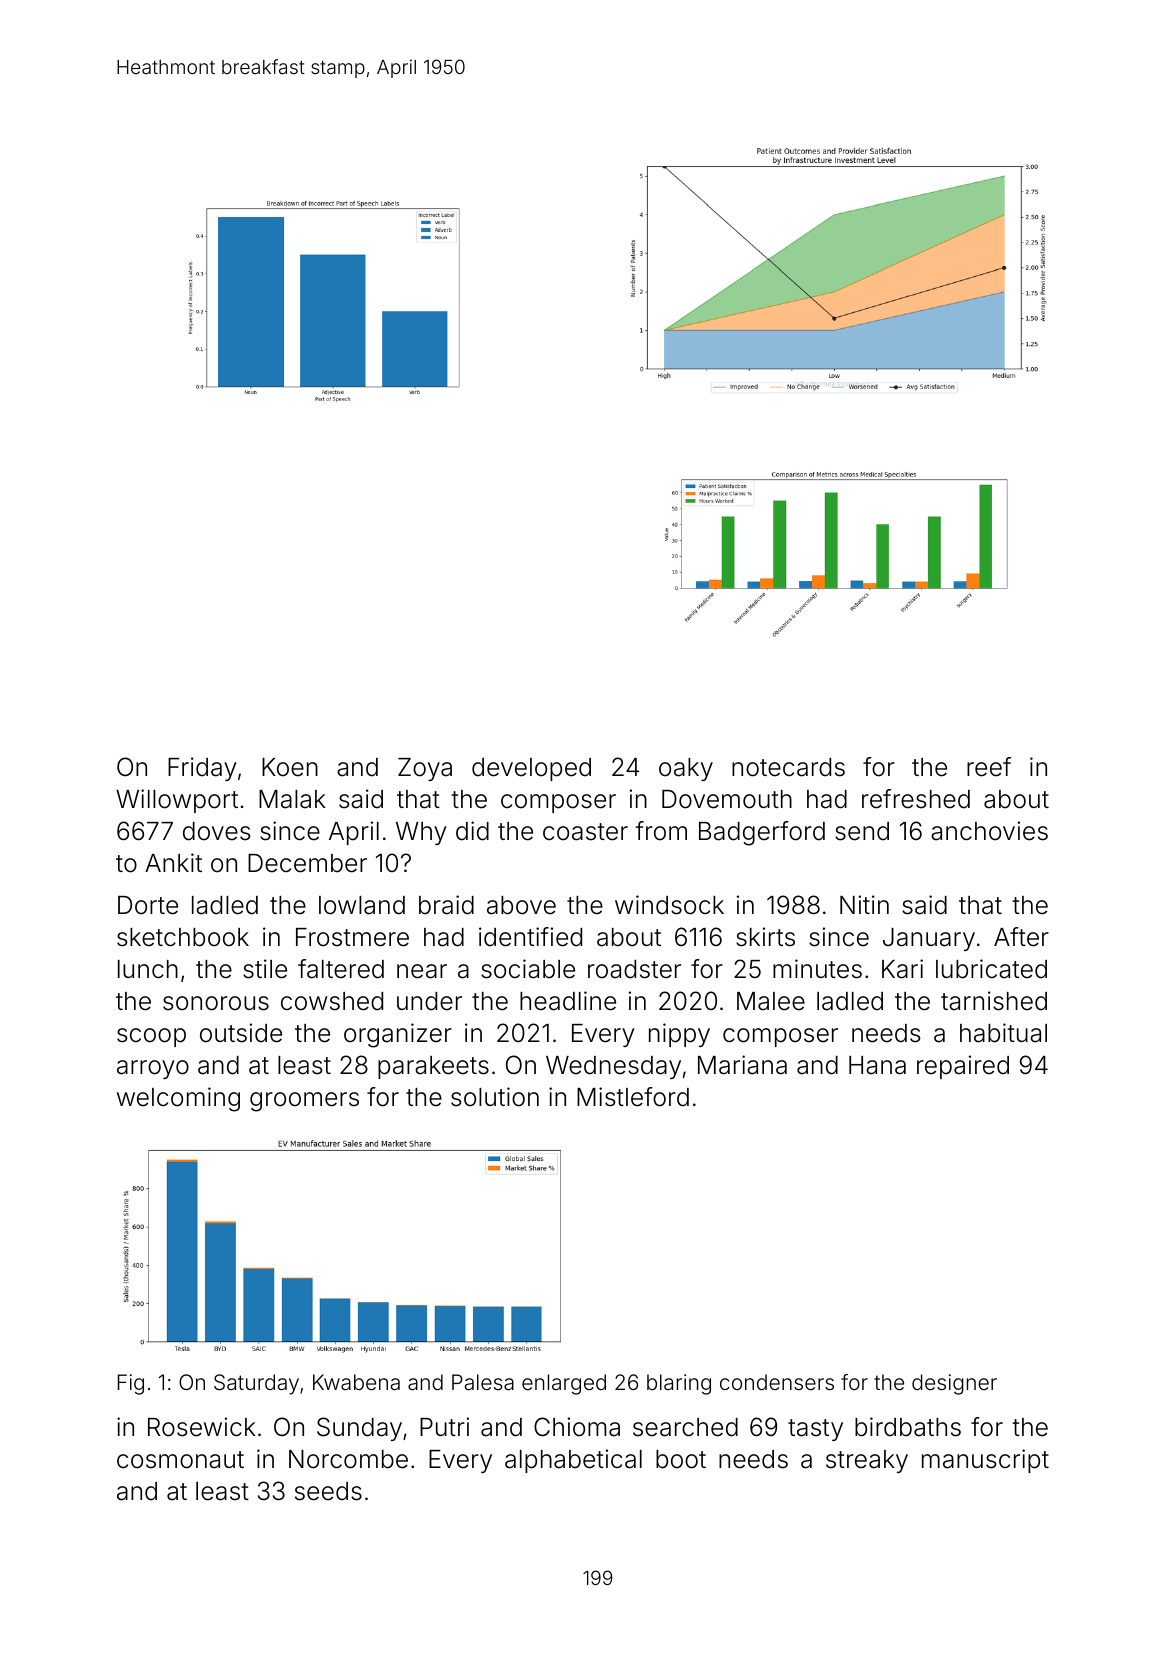 The height and width of the screenshot is (1654, 1165). I want to click on enlarged, so click(564, 1384).
